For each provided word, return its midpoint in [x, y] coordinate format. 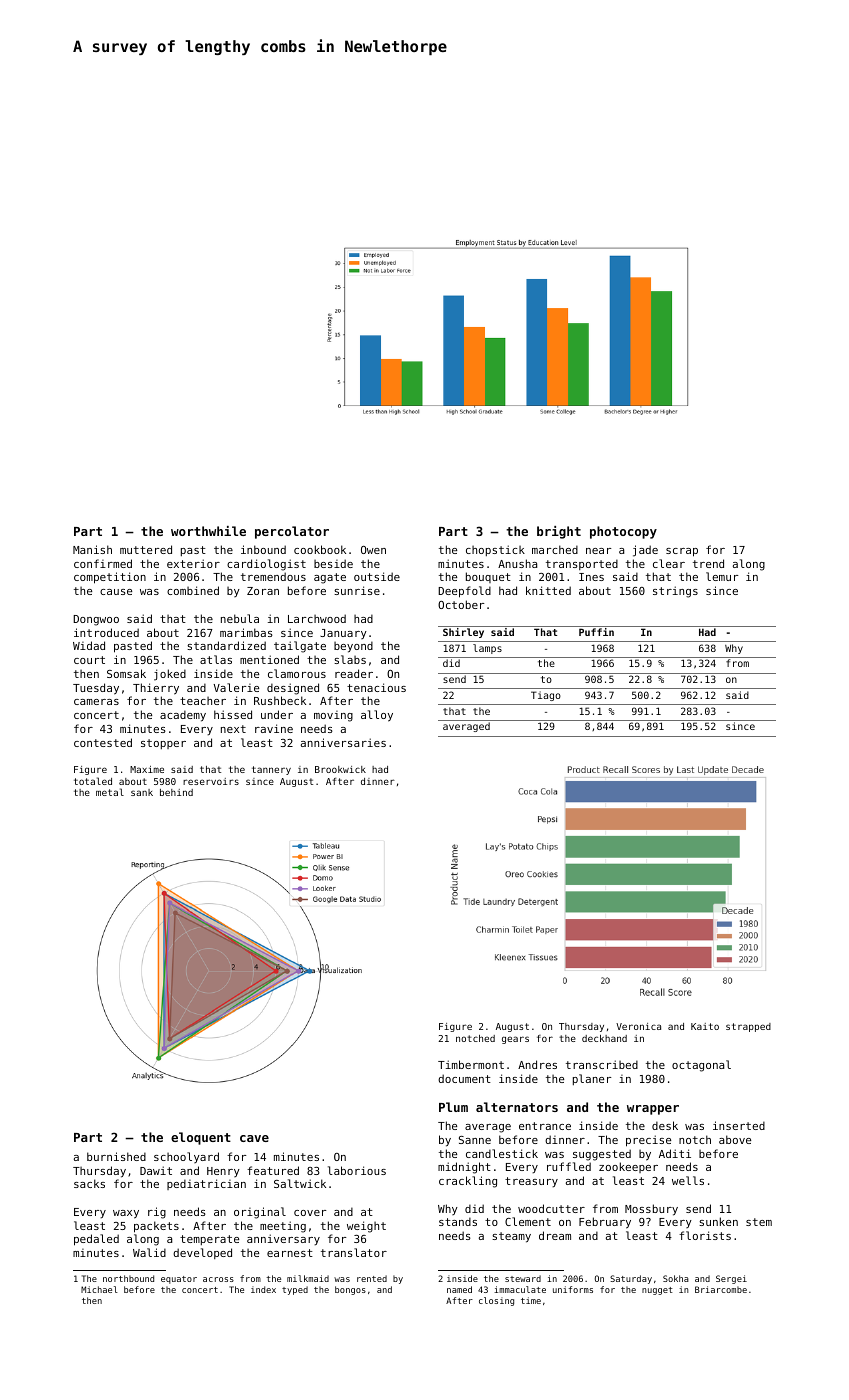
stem [759, 1222]
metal [110, 792]
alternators [517, 1107]
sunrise [357, 590]
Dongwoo [96, 620]
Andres [537, 1064]
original [260, 1213]
